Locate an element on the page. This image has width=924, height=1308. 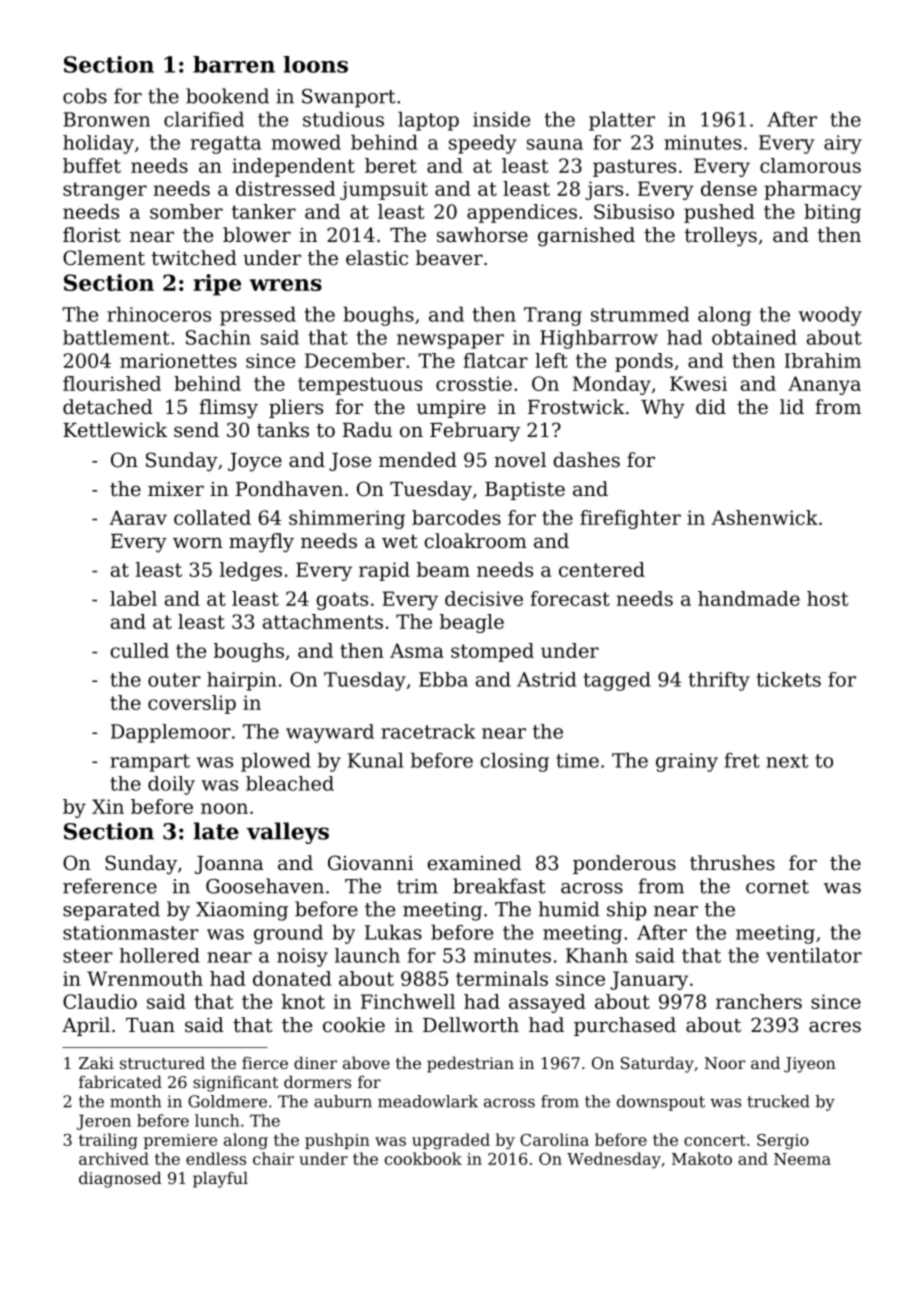
Saturday is located at coordinates (657, 1064).
